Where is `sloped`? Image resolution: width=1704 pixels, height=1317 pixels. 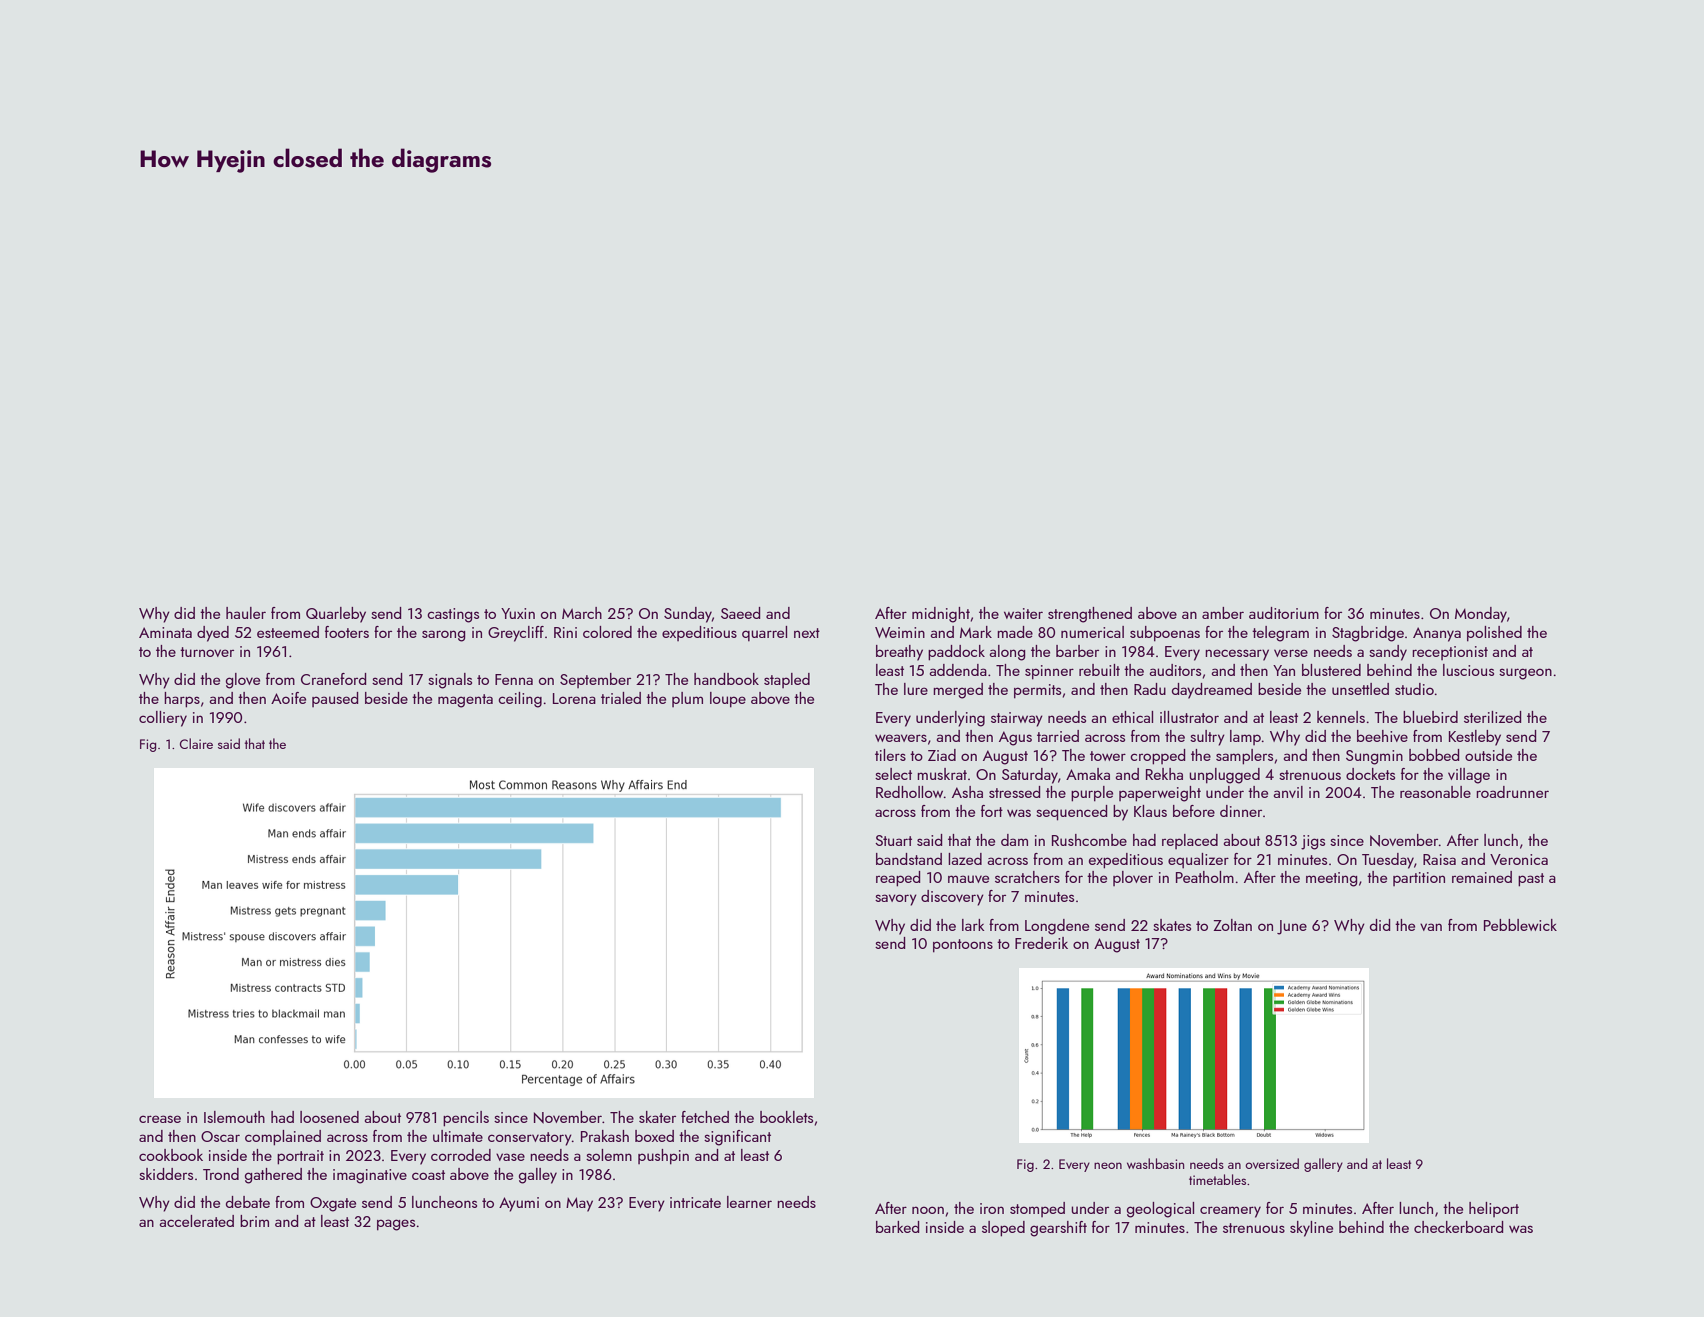
sloped is located at coordinates (1003, 1229).
